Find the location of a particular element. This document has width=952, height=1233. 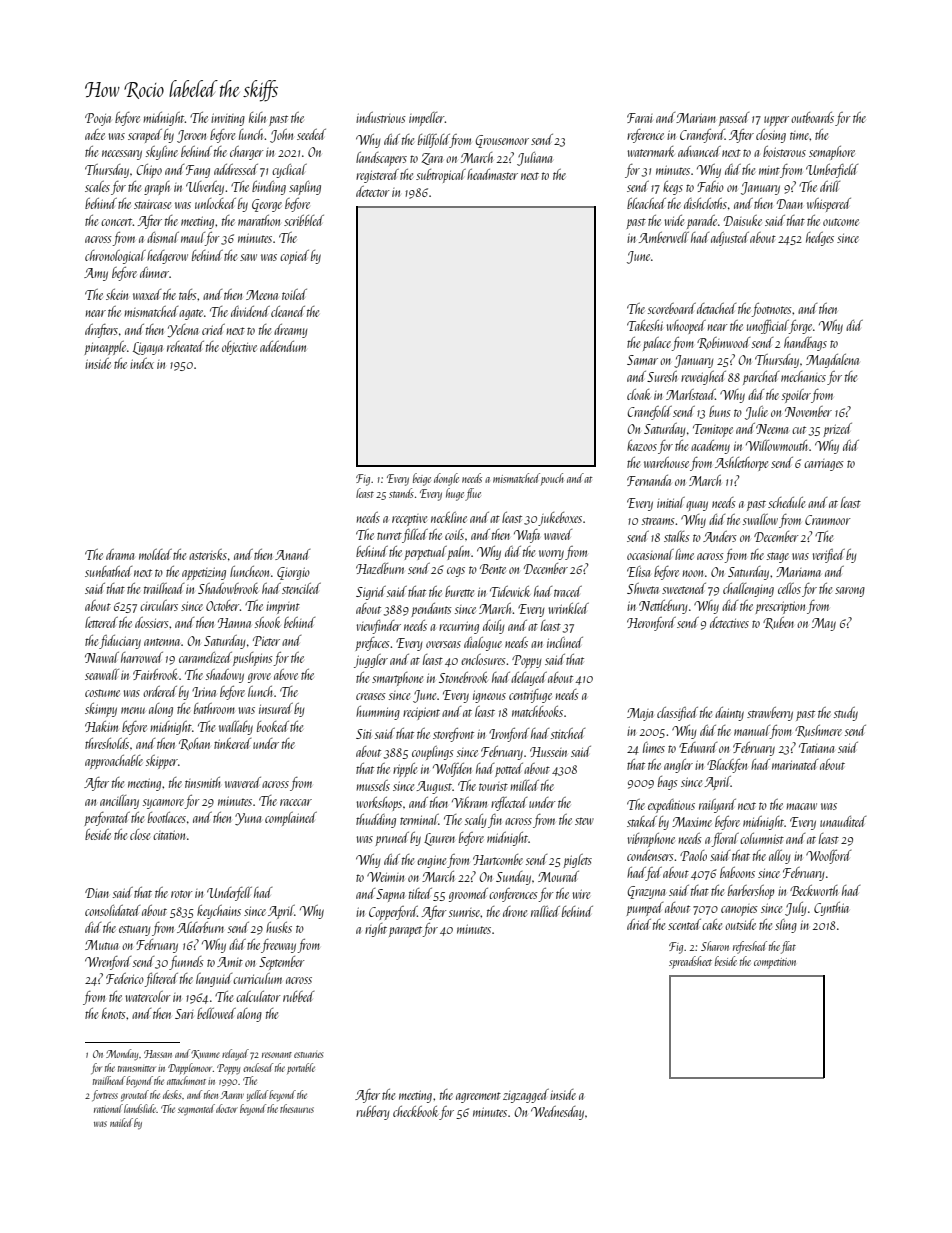

toiled is located at coordinates (294, 294).
